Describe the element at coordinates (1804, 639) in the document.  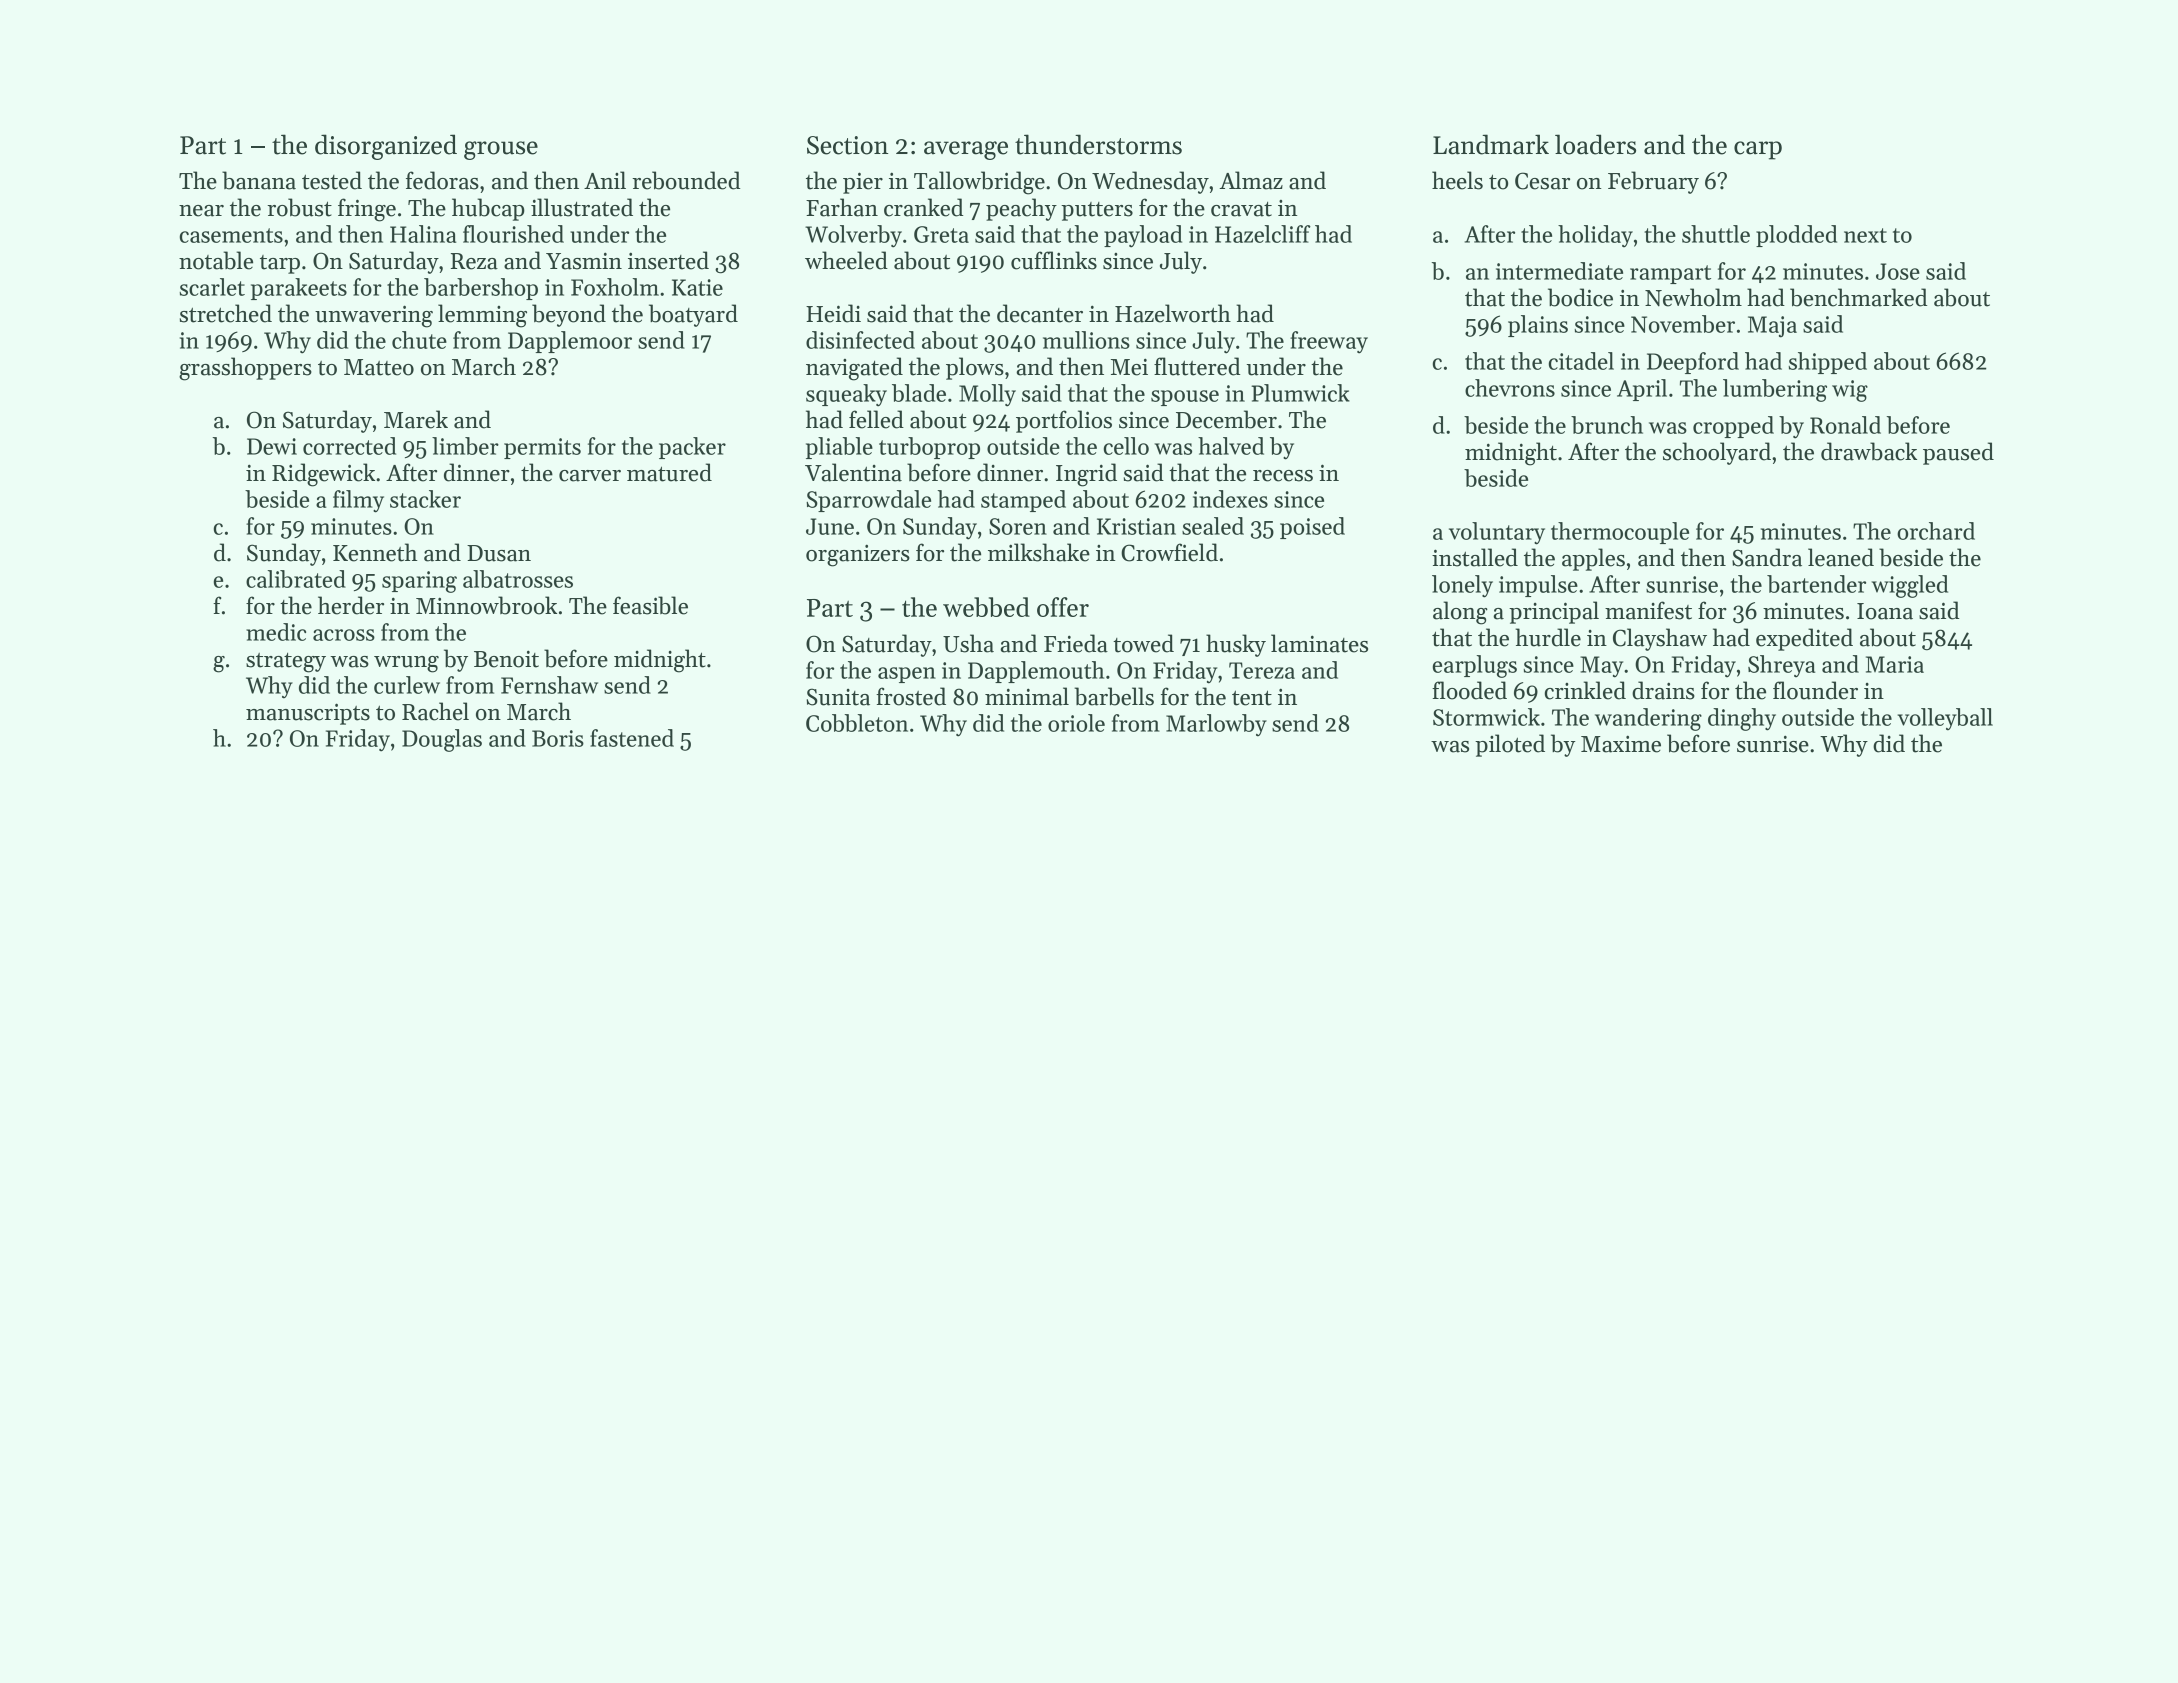
I see `expedited` at that location.
